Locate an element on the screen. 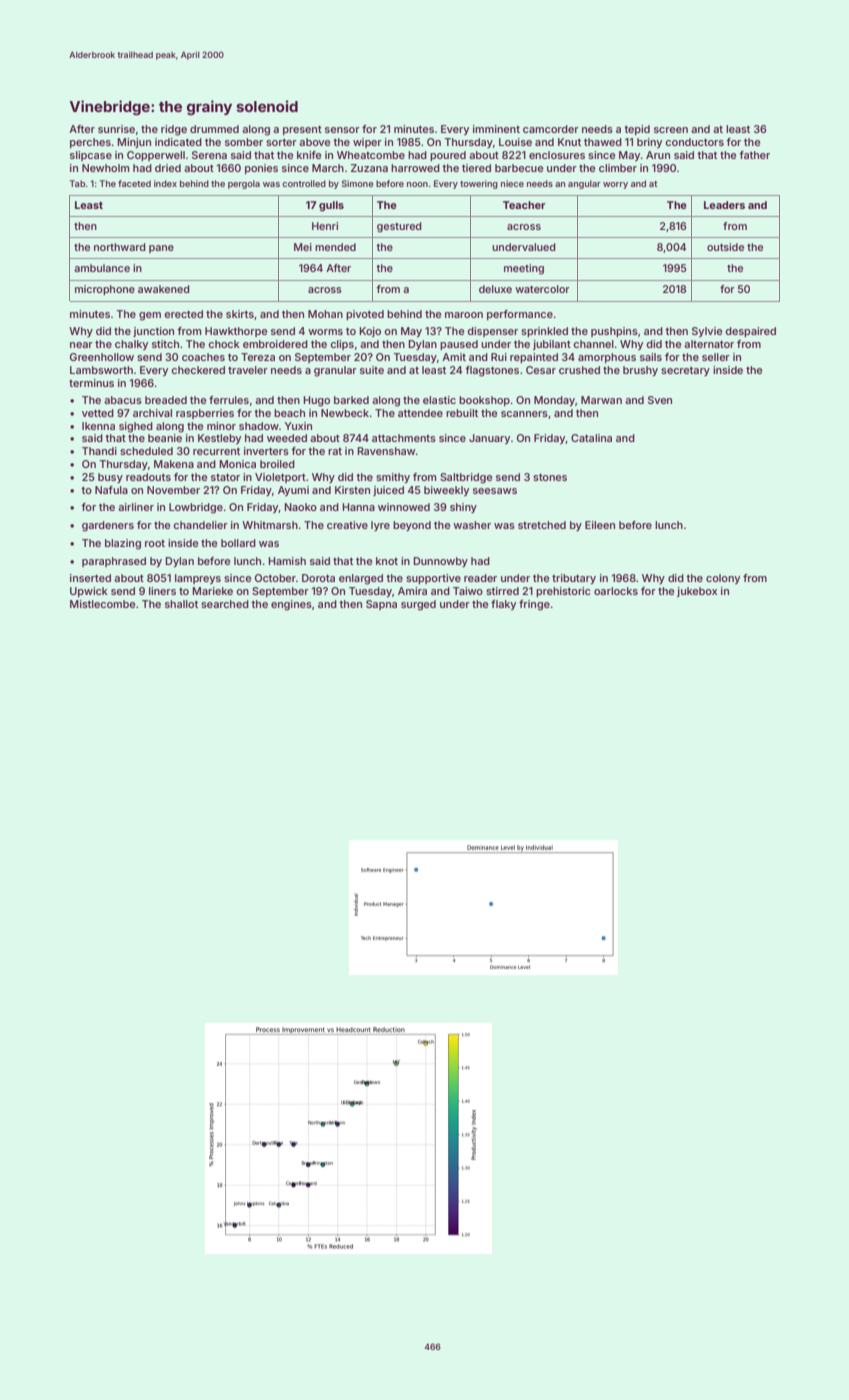  gulls is located at coordinates (331, 206).
